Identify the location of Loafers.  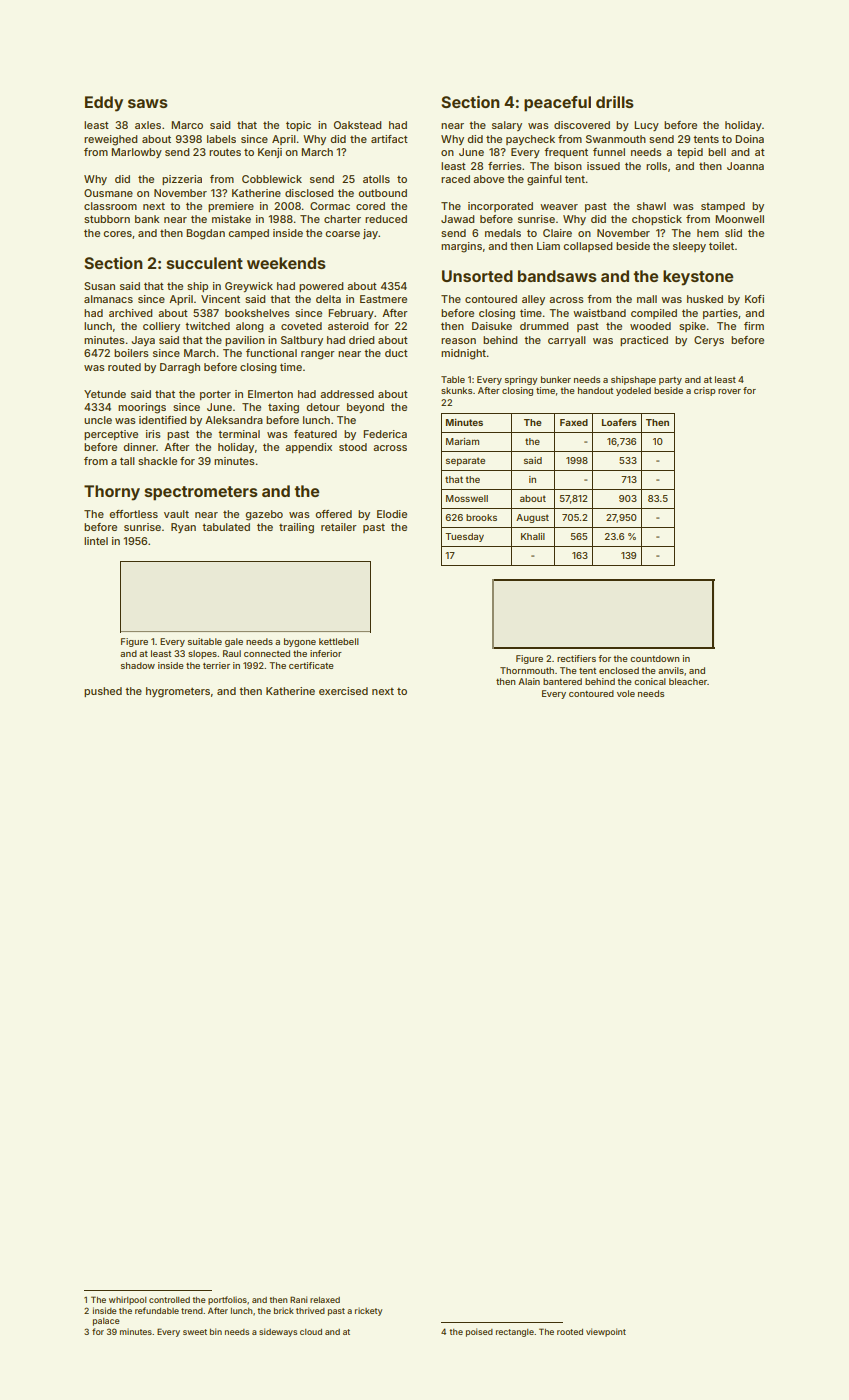
(619, 422).
